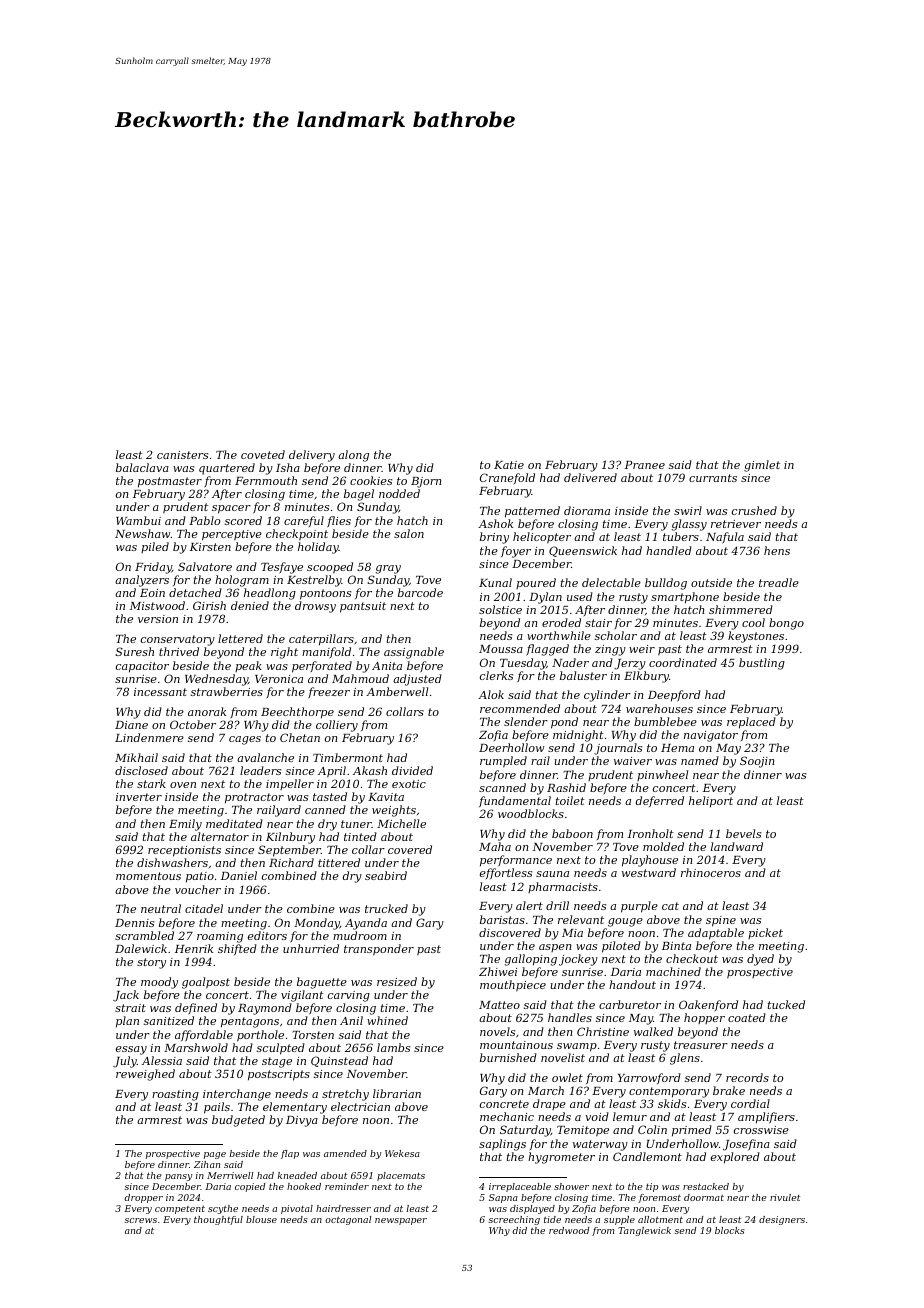 The image size is (924, 1308). What do you see at coordinates (762, 466) in the screenshot?
I see `gimlet` at bounding box center [762, 466].
